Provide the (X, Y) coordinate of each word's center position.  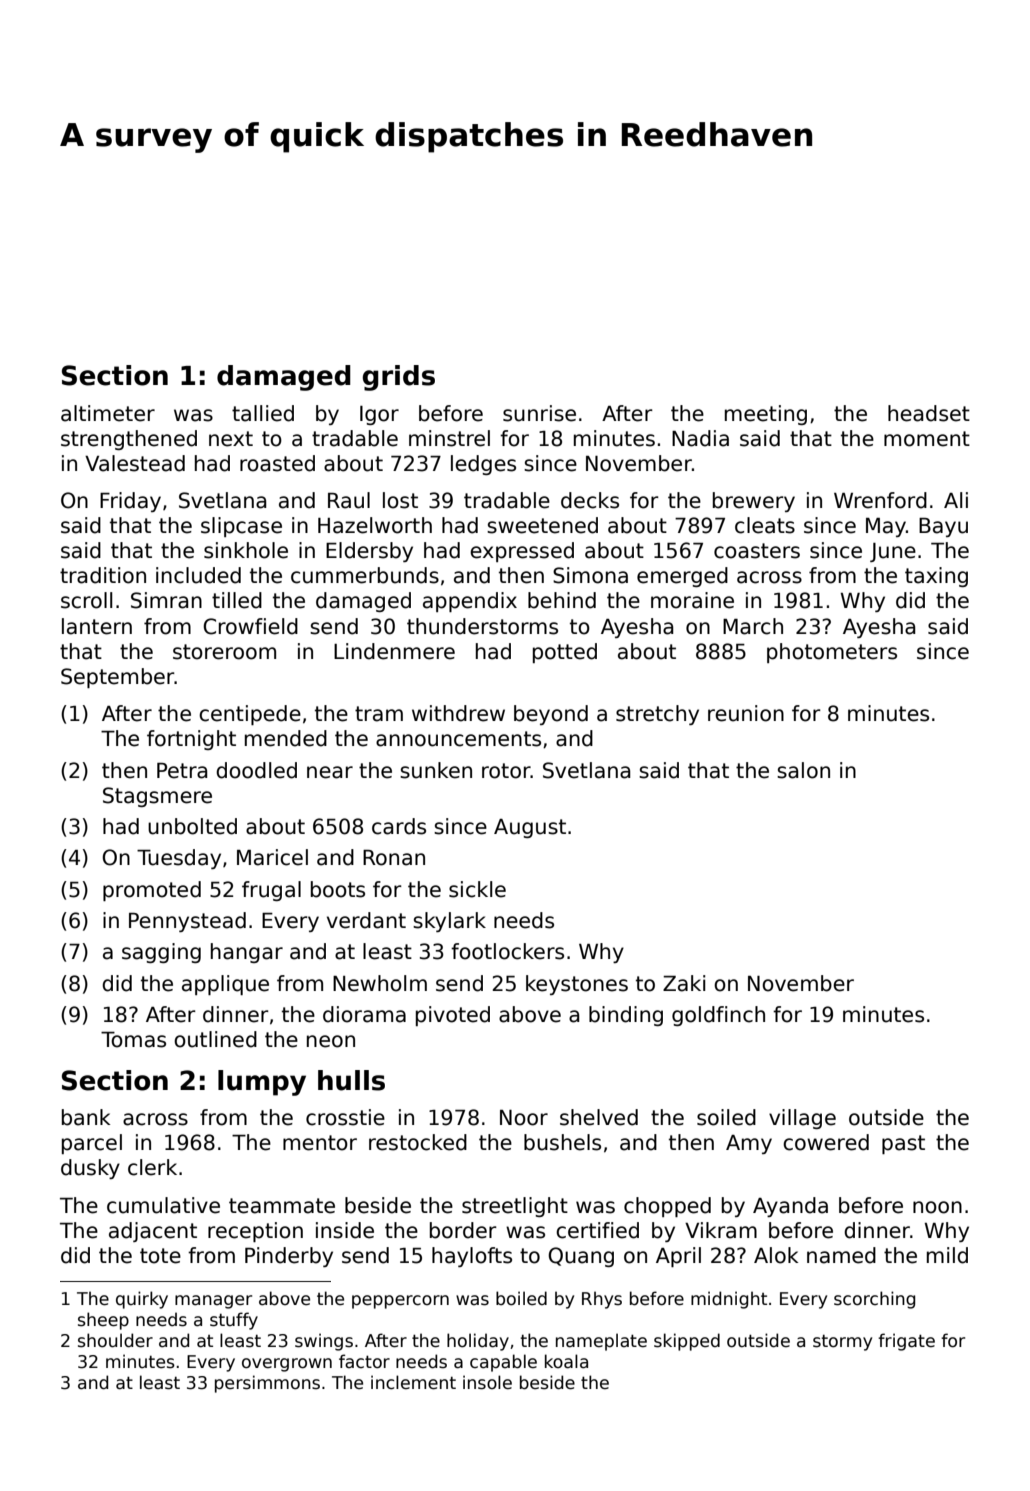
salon (803, 770)
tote (160, 1256)
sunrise (539, 413)
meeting (766, 415)
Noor (524, 1118)
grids (398, 378)
